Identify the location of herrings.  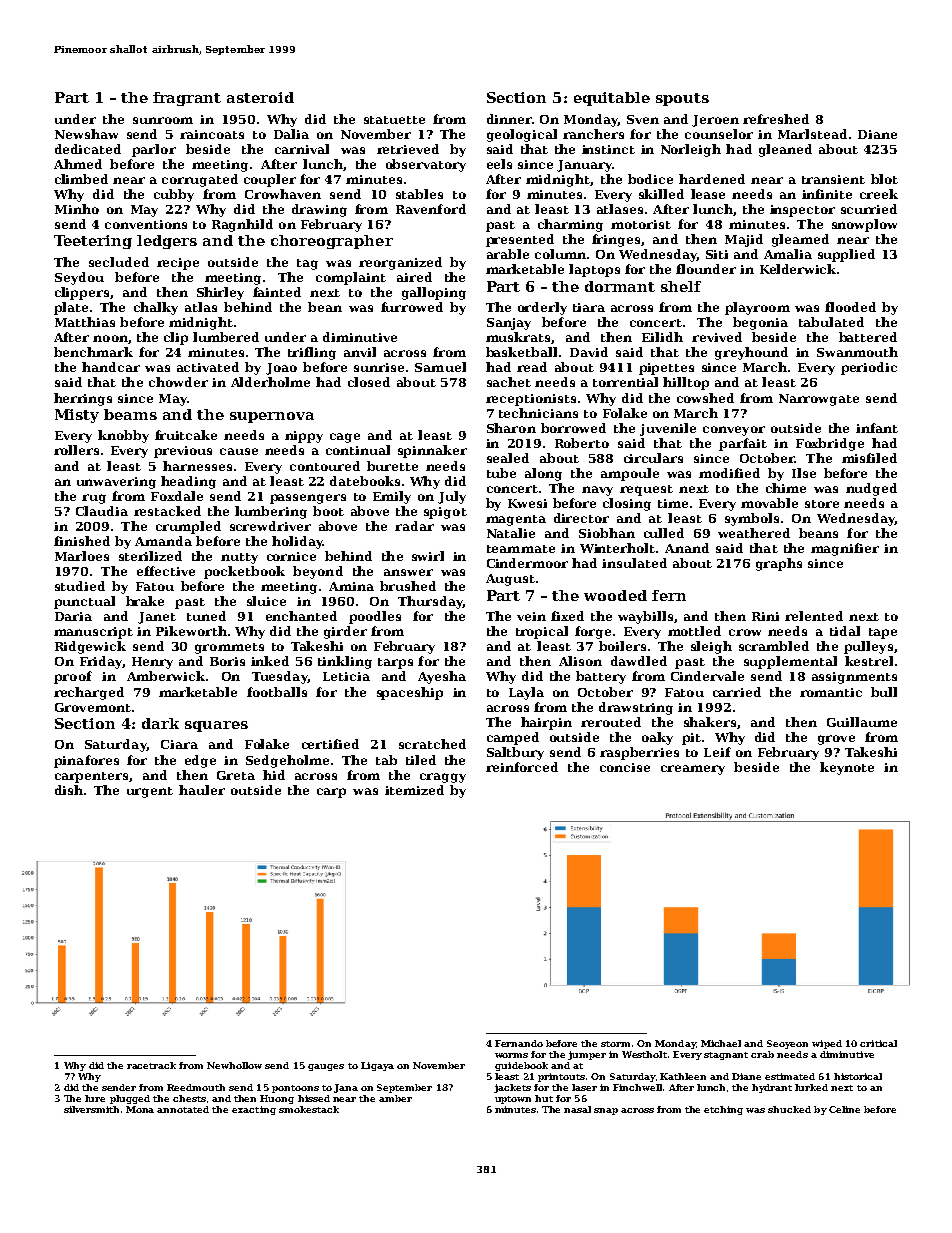
(83, 399).
